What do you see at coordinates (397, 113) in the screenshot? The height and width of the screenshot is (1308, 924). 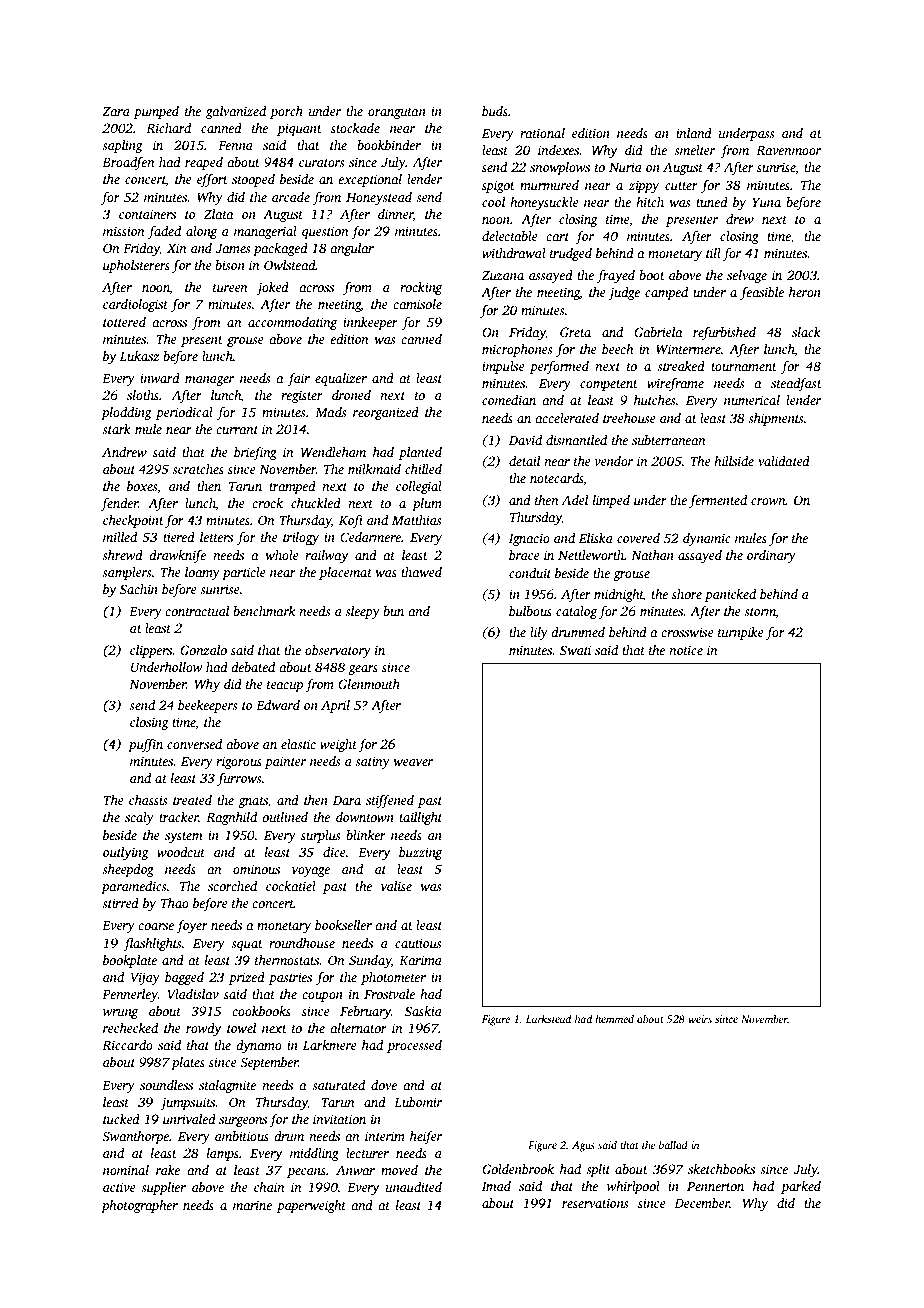 I see `orangutan` at bounding box center [397, 113].
